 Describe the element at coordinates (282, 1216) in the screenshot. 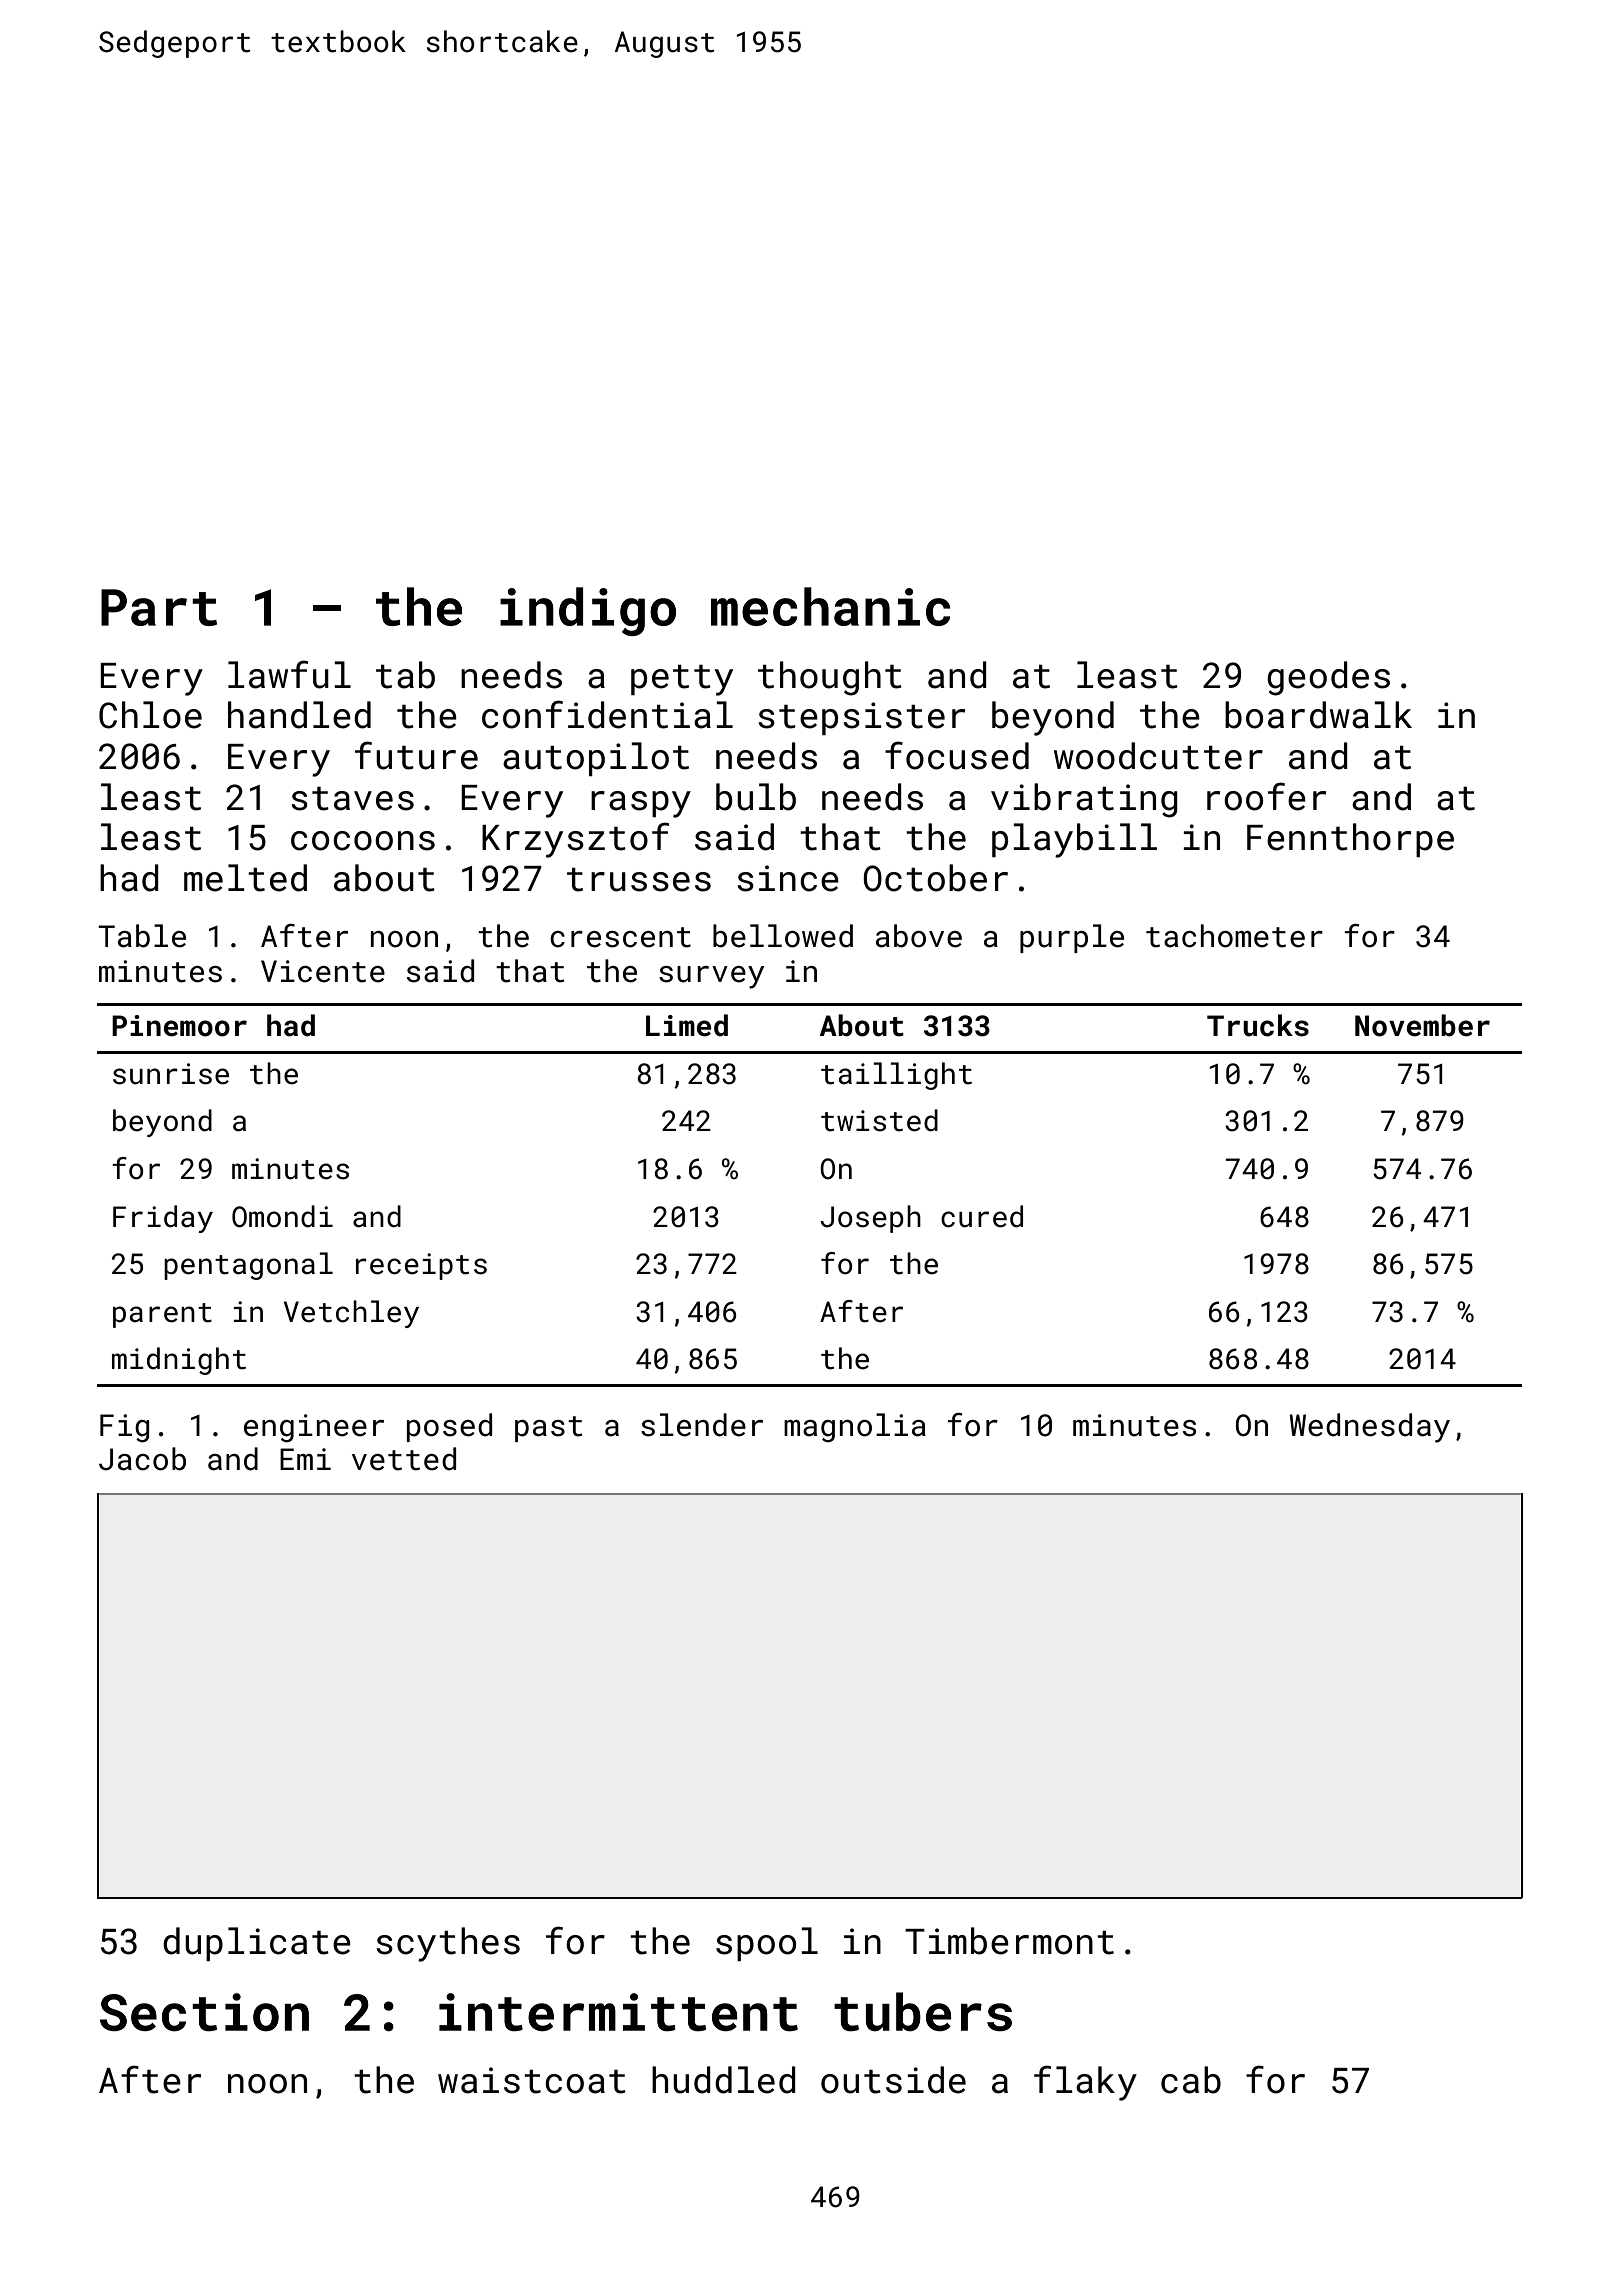

I see `Omondi` at that location.
